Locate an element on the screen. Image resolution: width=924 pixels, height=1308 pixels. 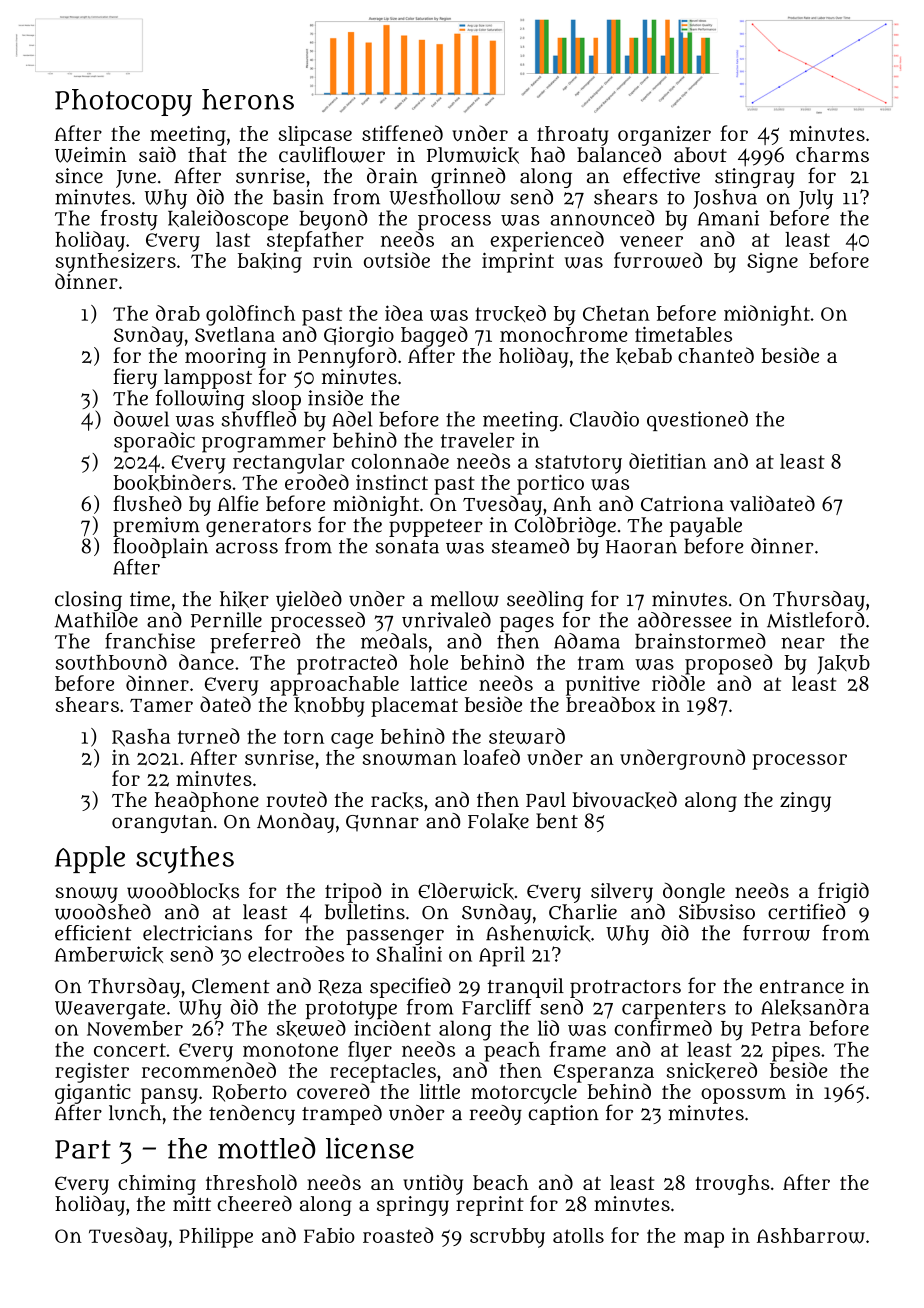
Photocopy is located at coordinates (123, 102).
